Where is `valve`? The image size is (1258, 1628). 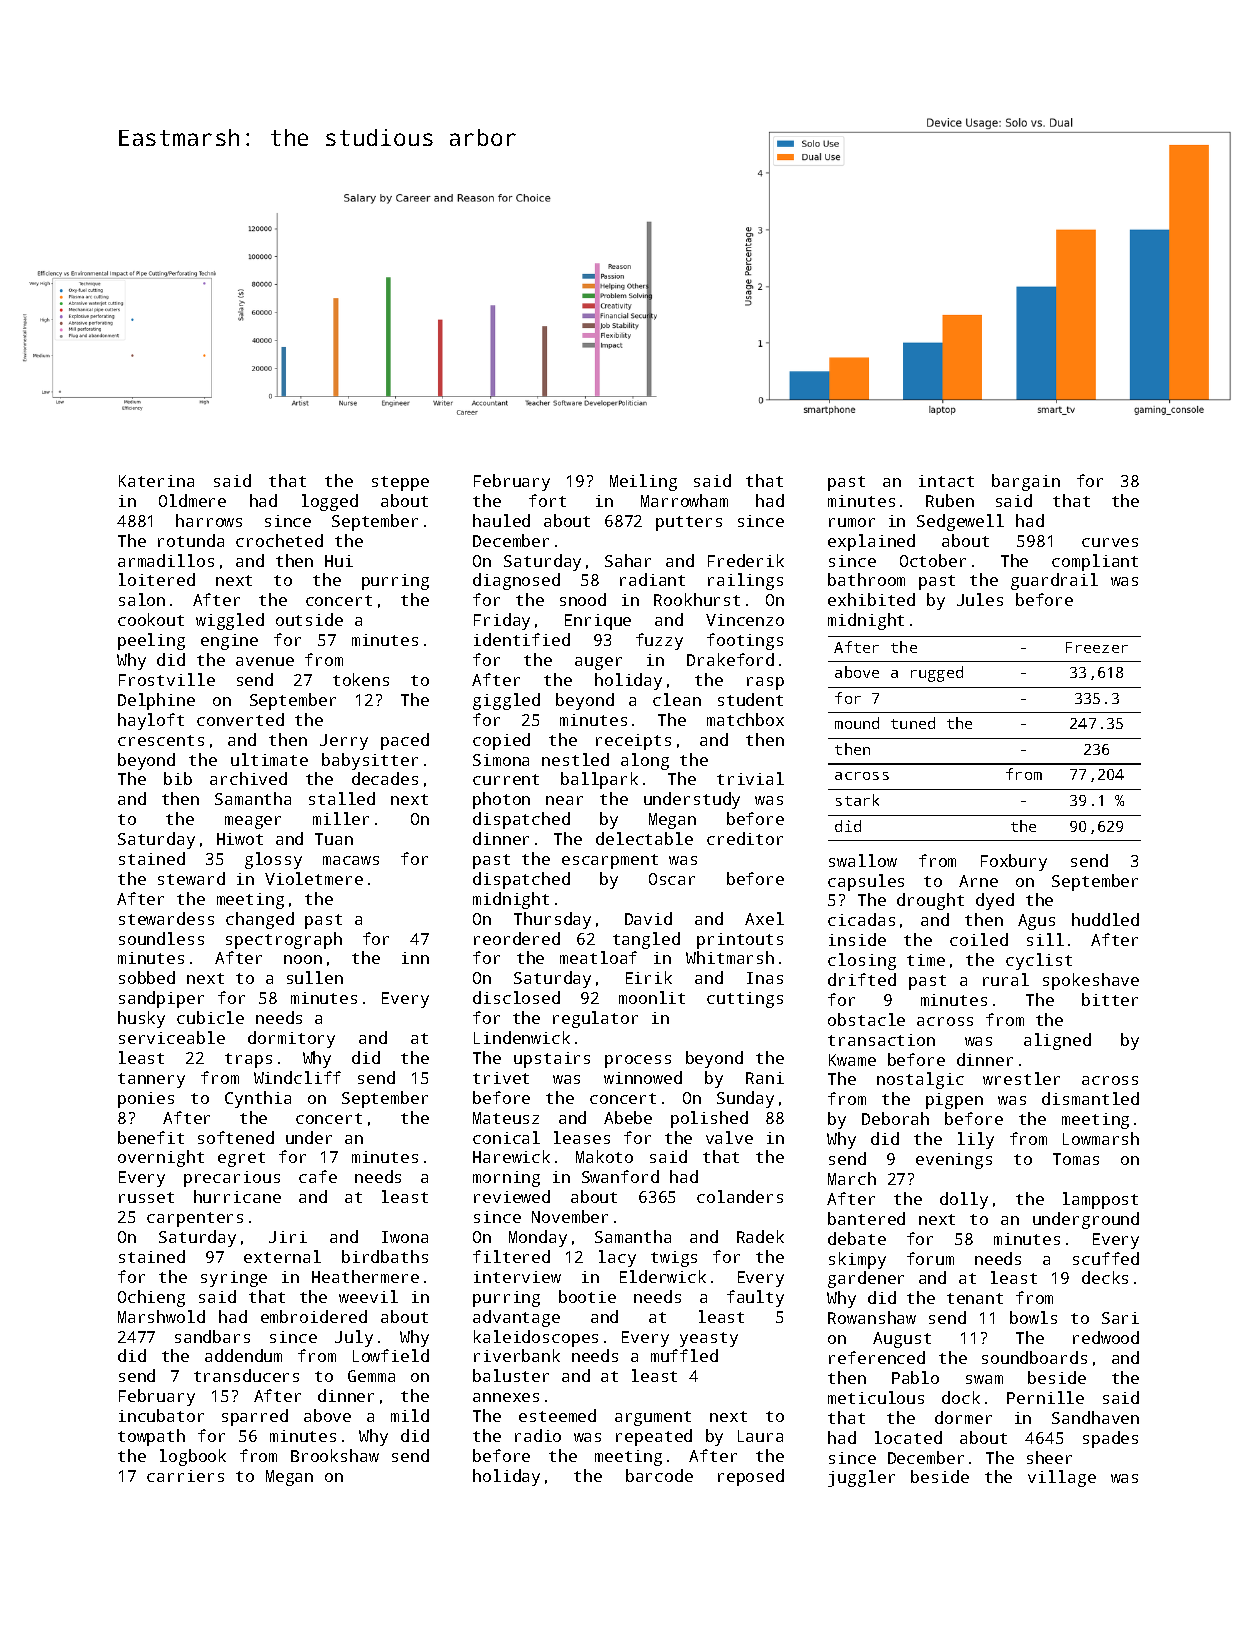 valve is located at coordinates (729, 1137).
